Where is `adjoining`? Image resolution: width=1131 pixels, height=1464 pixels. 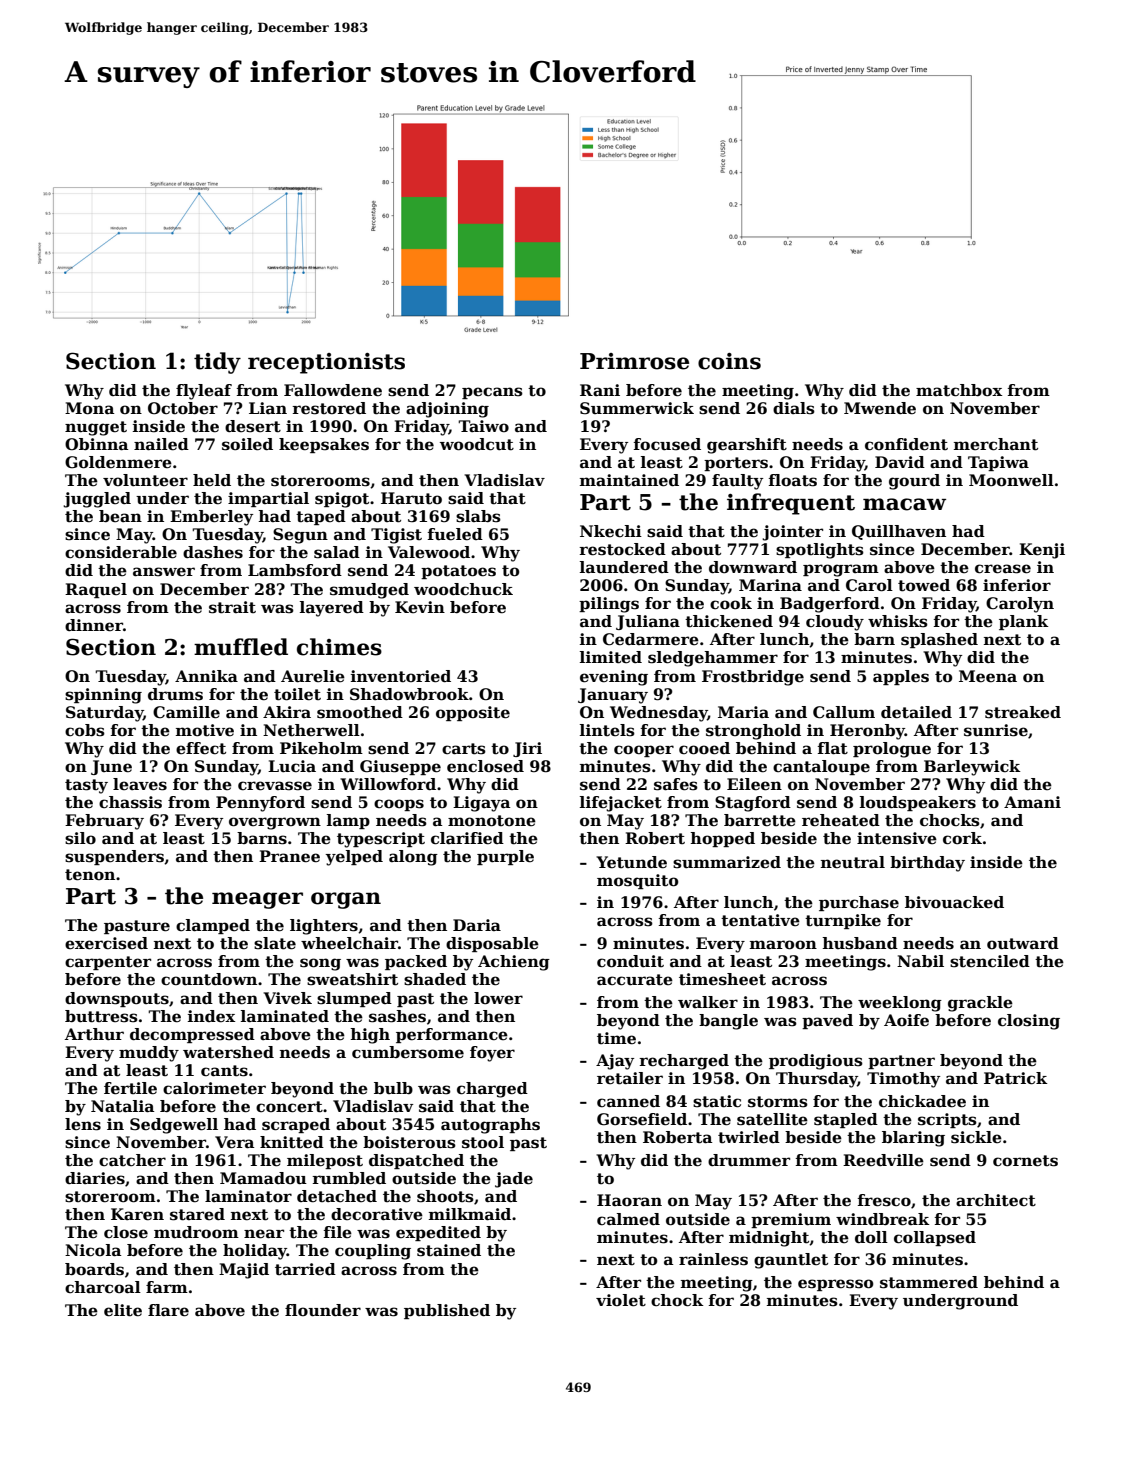 adjoining is located at coordinates (447, 410).
